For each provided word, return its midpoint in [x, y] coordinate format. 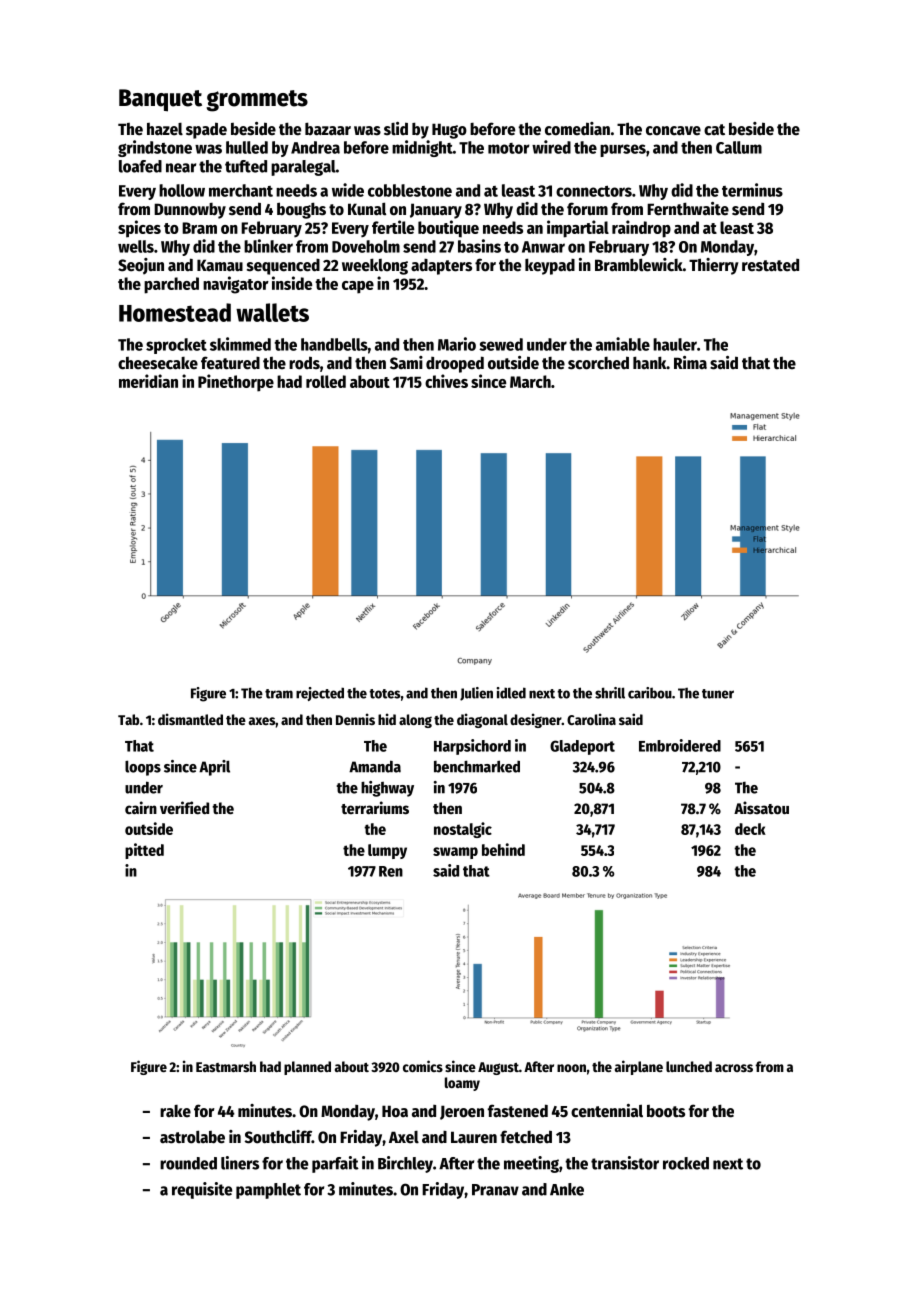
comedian [577, 129]
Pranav [495, 1190]
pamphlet [268, 1191]
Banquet [160, 100]
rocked [686, 1163]
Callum [739, 147]
